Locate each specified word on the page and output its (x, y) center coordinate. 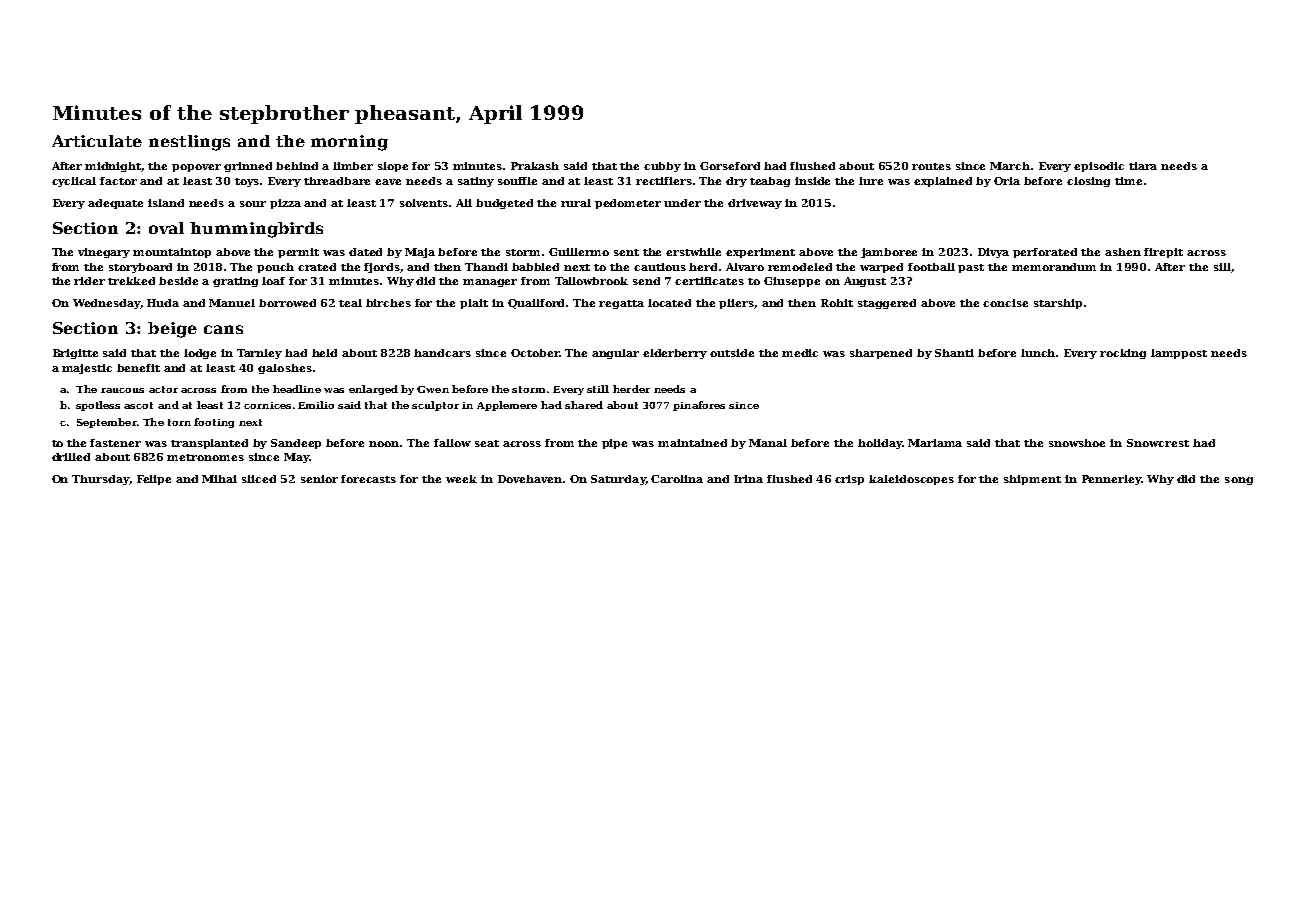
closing (1088, 182)
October (535, 353)
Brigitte (75, 354)
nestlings (189, 143)
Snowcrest (1158, 443)
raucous (122, 390)
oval (166, 228)
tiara (1143, 166)
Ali (464, 203)
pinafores (699, 406)
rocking (1123, 354)
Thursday (100, 480)
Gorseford (730, 166)
